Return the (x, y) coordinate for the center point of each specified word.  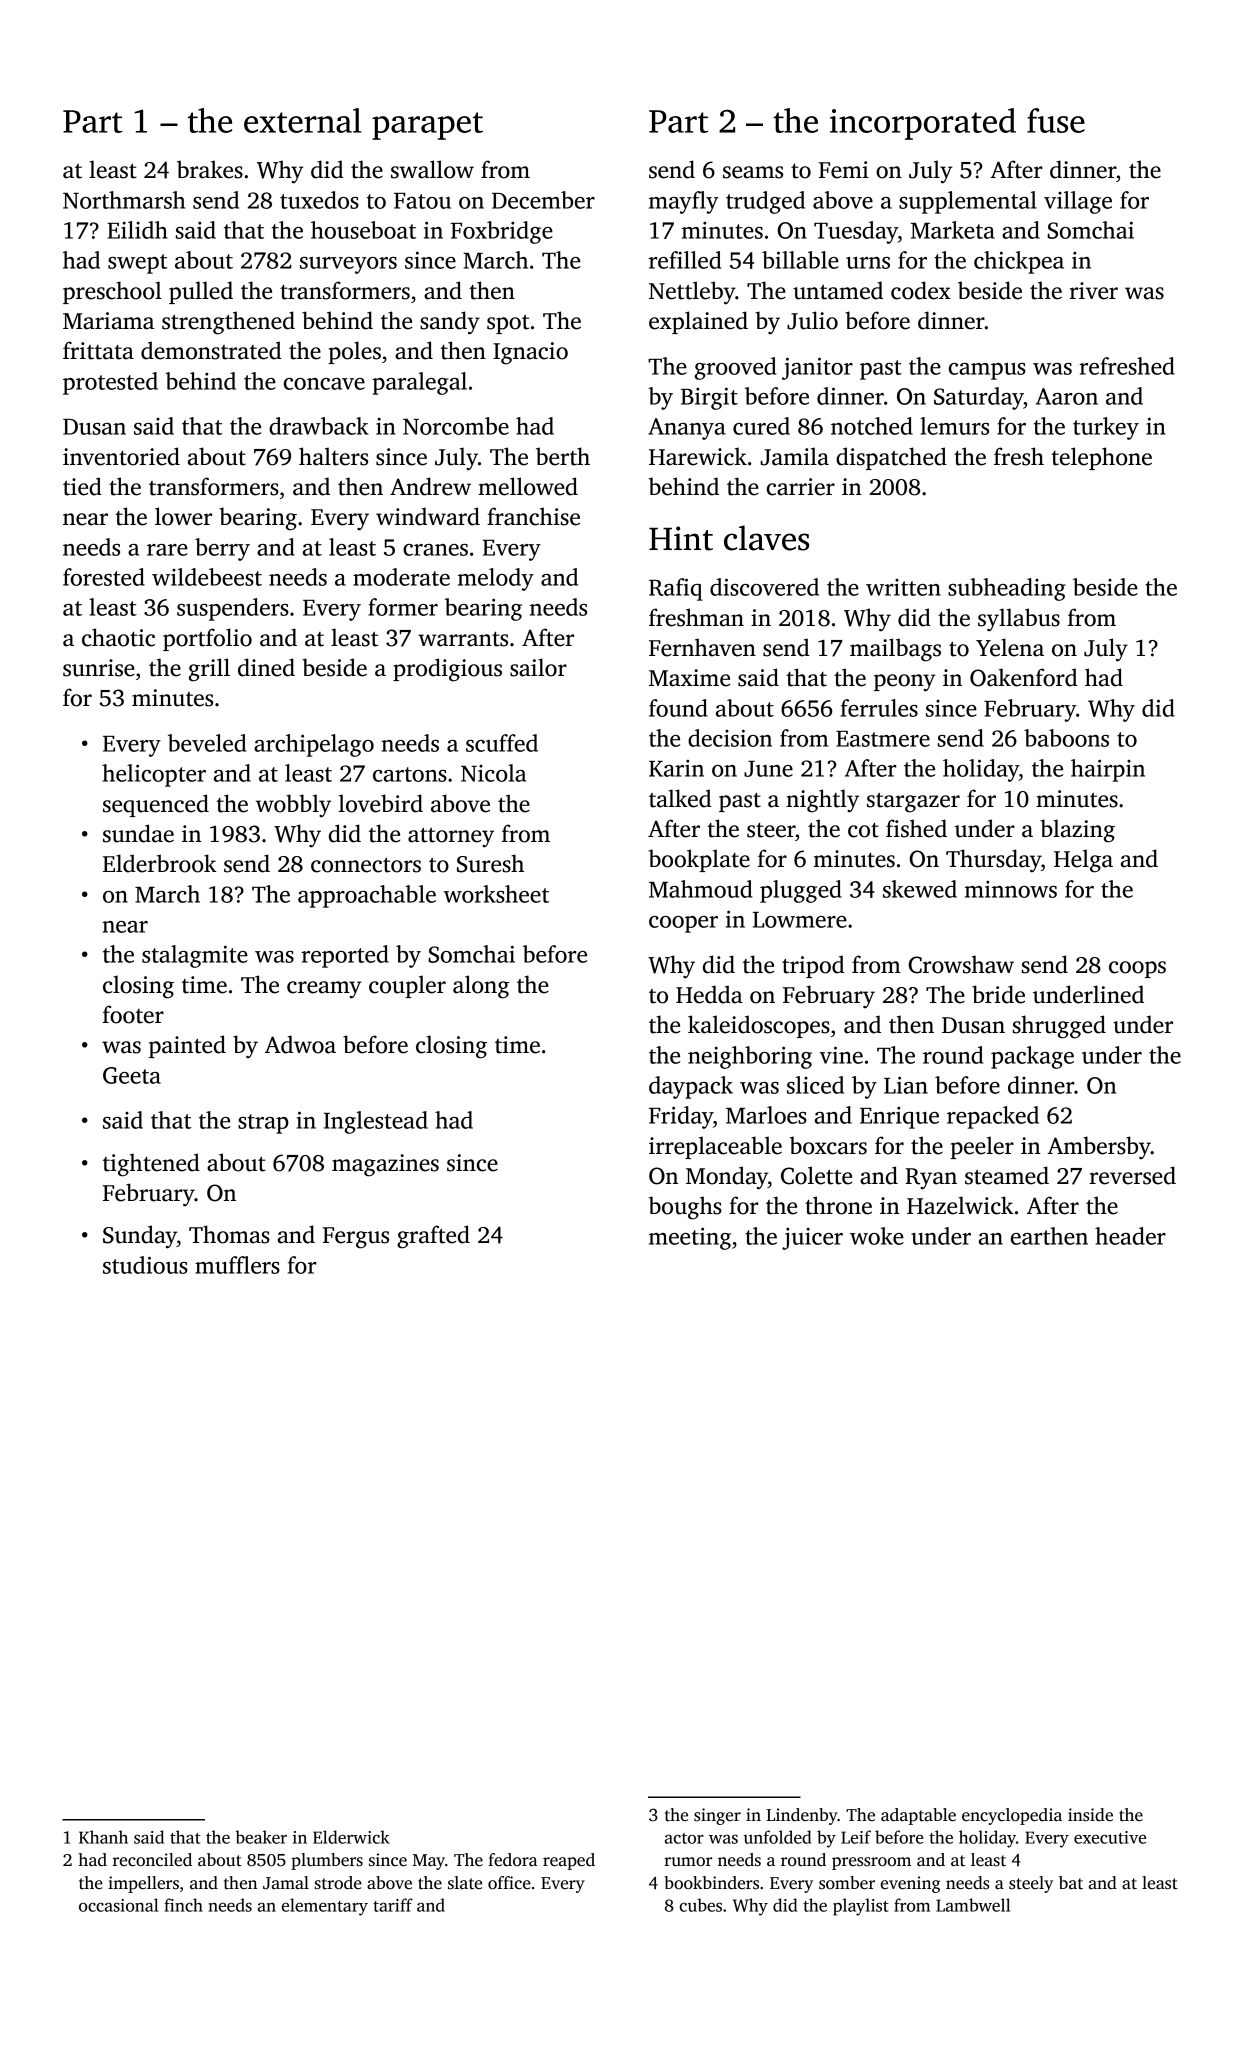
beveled (207, 743)
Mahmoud (700, 889)
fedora (512, 1860)
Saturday (979, 398)
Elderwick (351, 1837)
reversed (1132, 1175)
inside (1090, 1815)
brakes (210, 169)
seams (753, 172)
